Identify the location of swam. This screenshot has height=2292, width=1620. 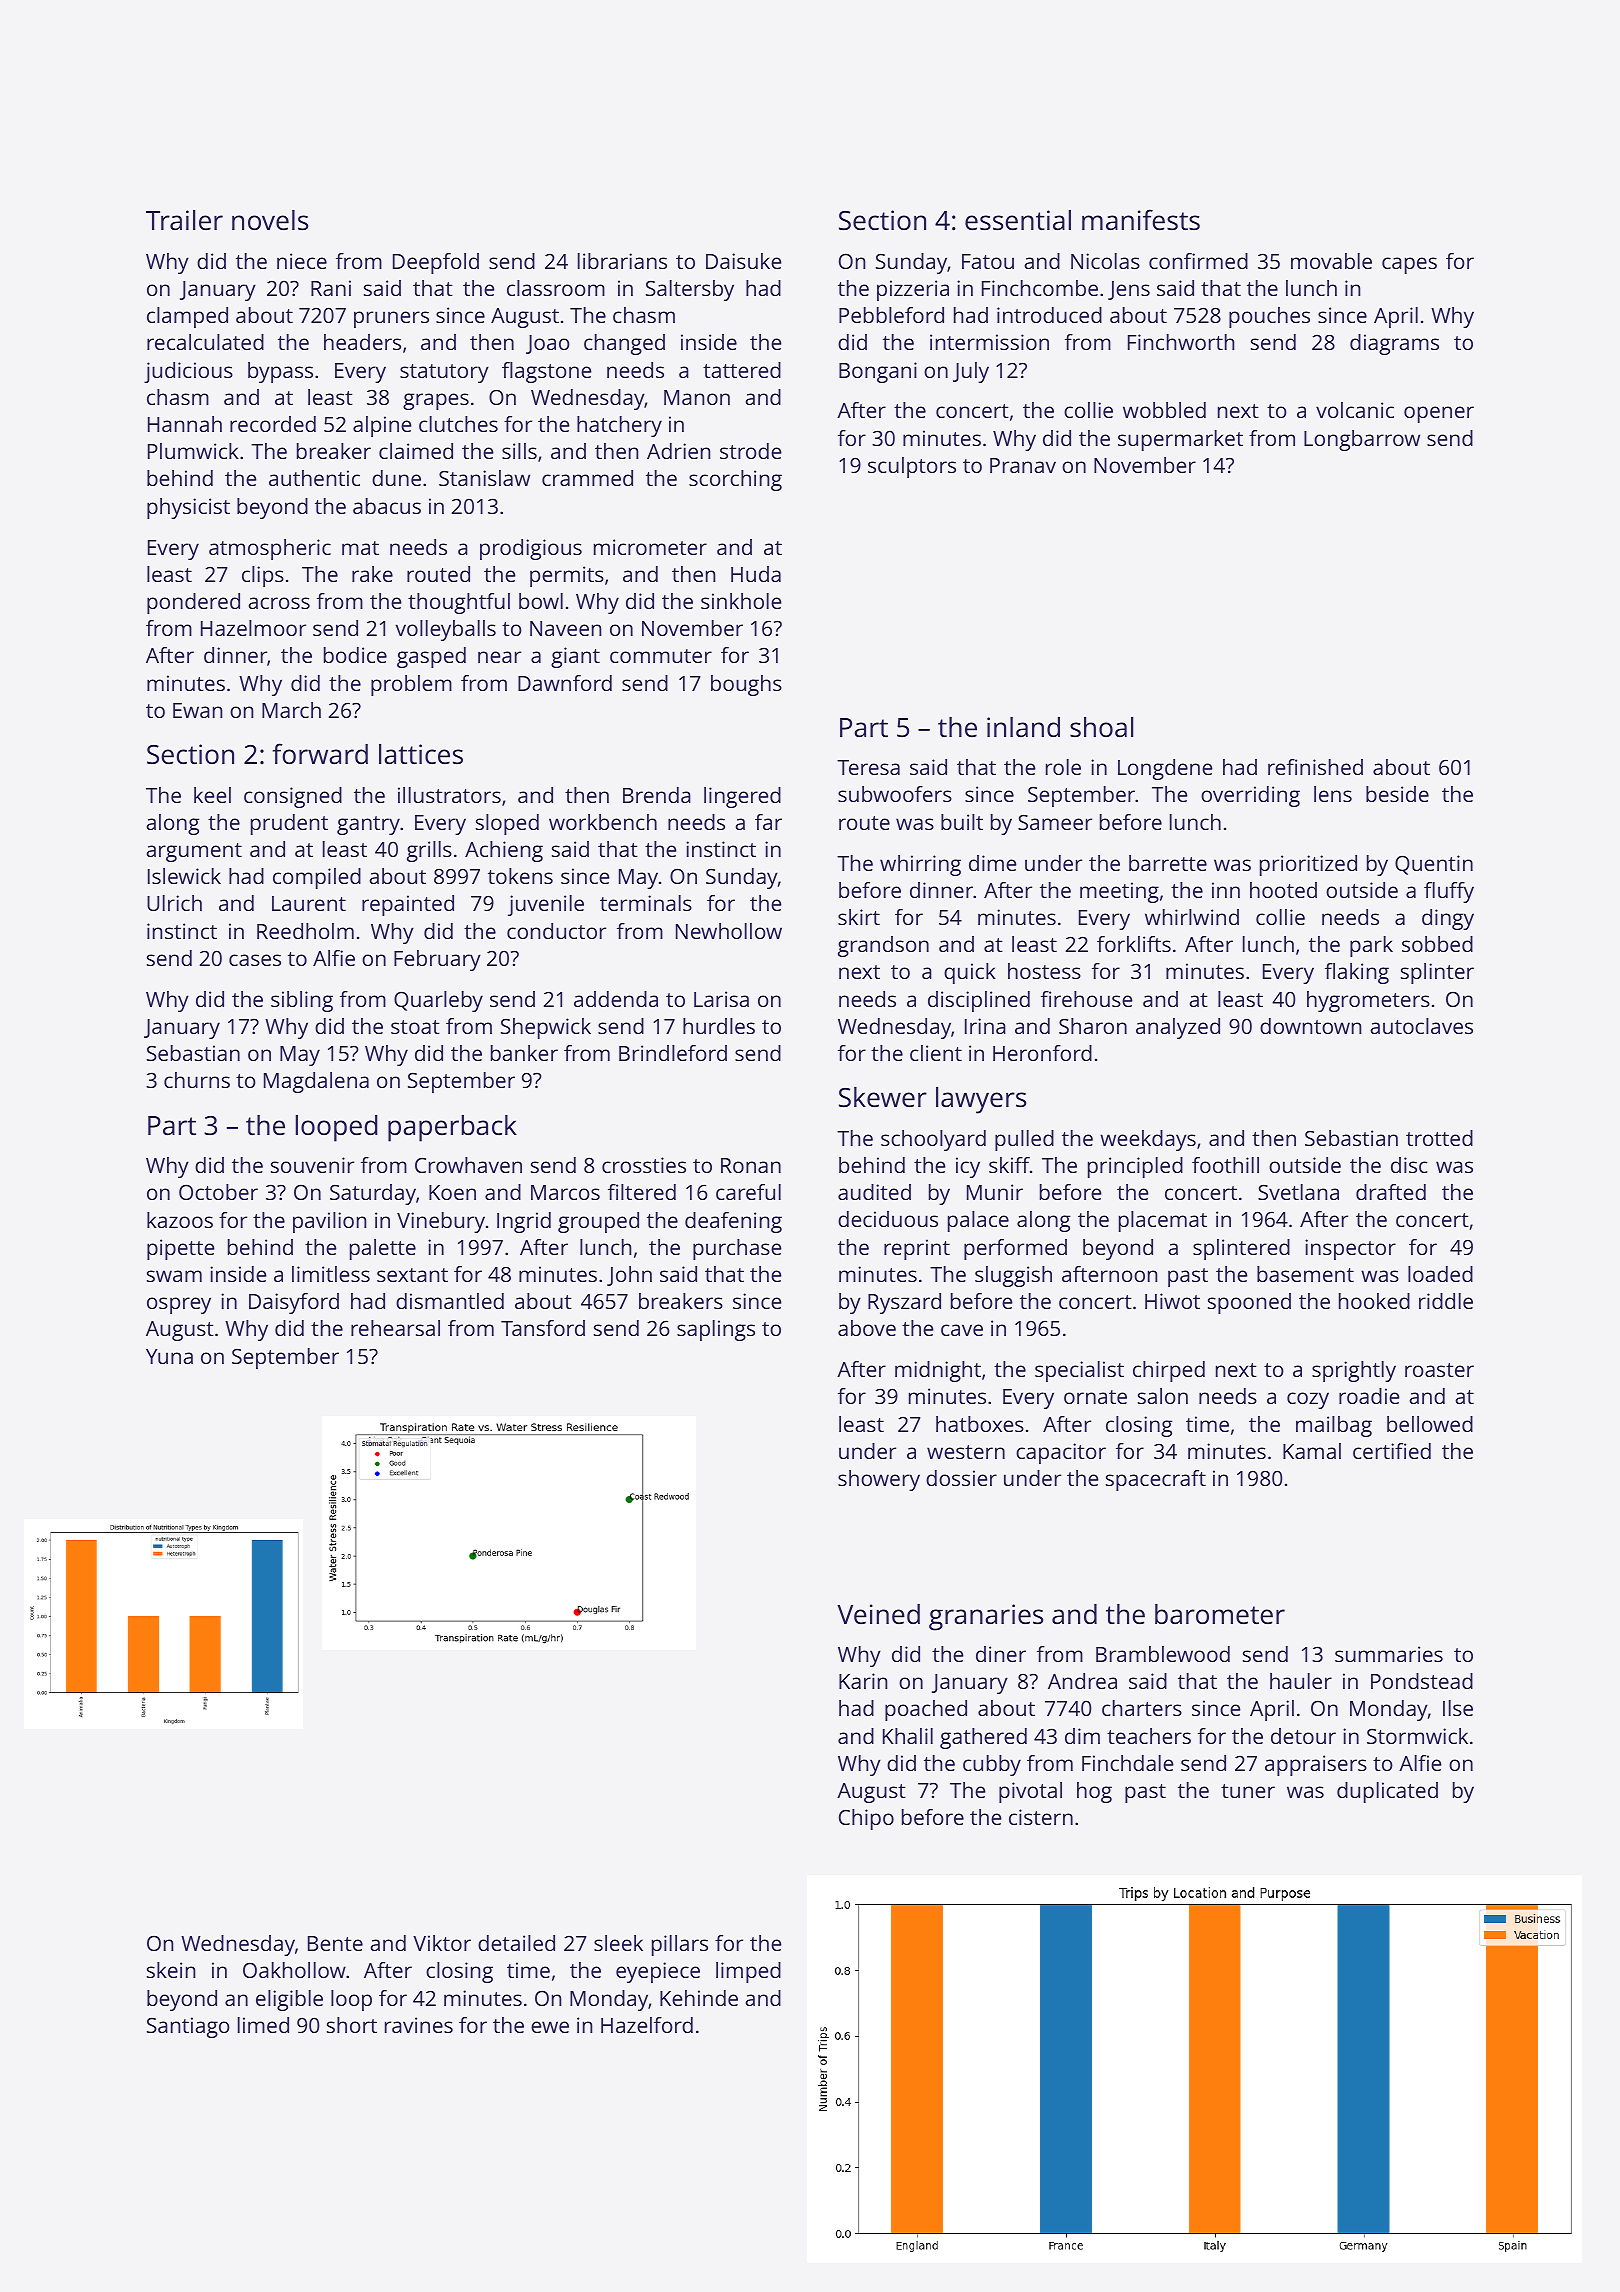
(174, 1276).
